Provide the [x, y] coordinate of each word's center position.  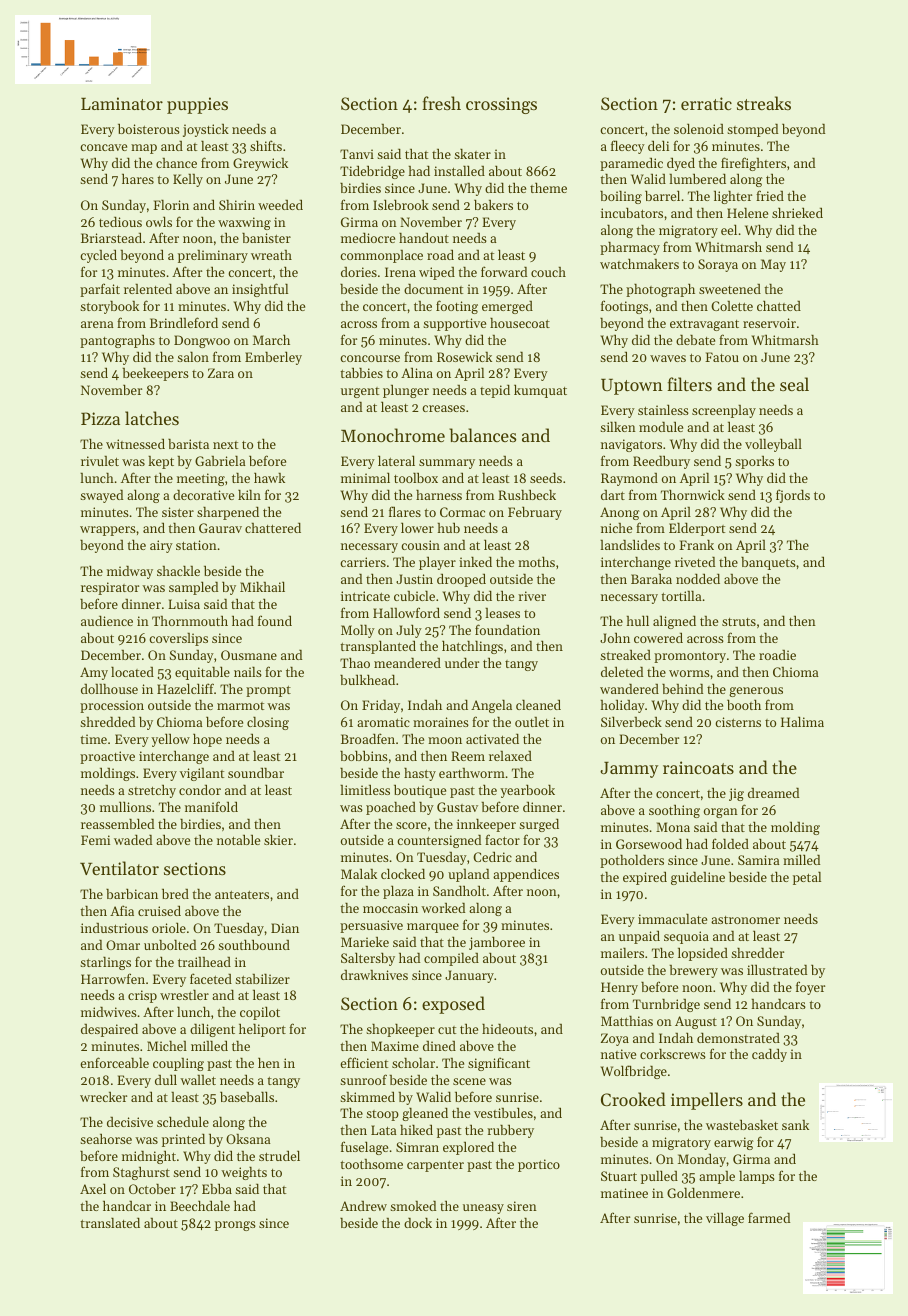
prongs [235, 1226]
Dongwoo [202, 341]
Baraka [651, 579]
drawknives [374, 975]
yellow [170, 740]
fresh [441, 103]
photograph [660, 290]
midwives [109, 1012]
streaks [764, 103]
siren [522, 1206]
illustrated [777, 969]
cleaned [538, 704]
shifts [266, 145]
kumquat [540, 391]
